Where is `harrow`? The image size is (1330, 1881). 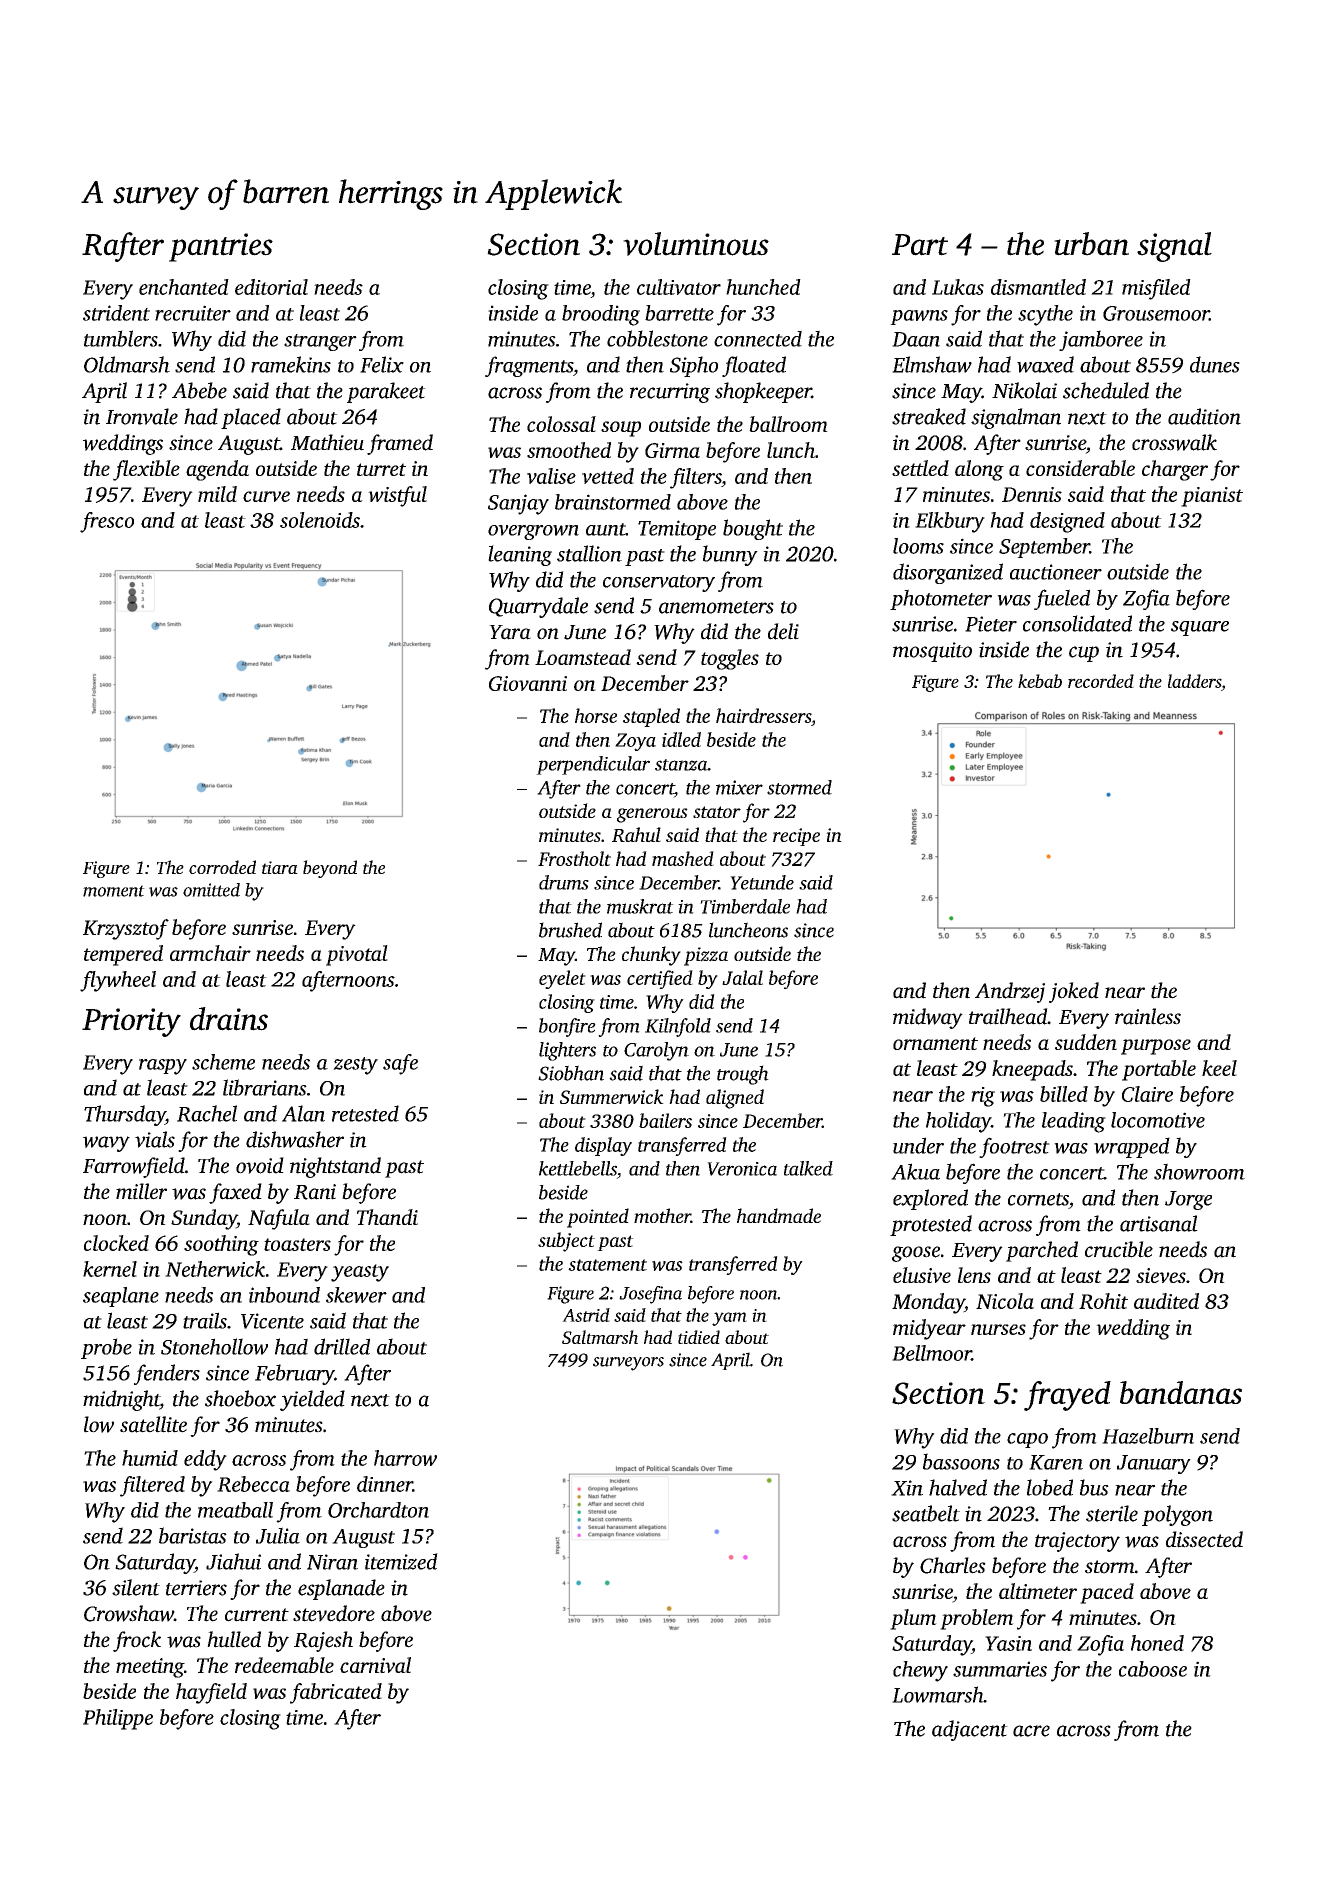
harrow is located at coordinates (405, 1458).
